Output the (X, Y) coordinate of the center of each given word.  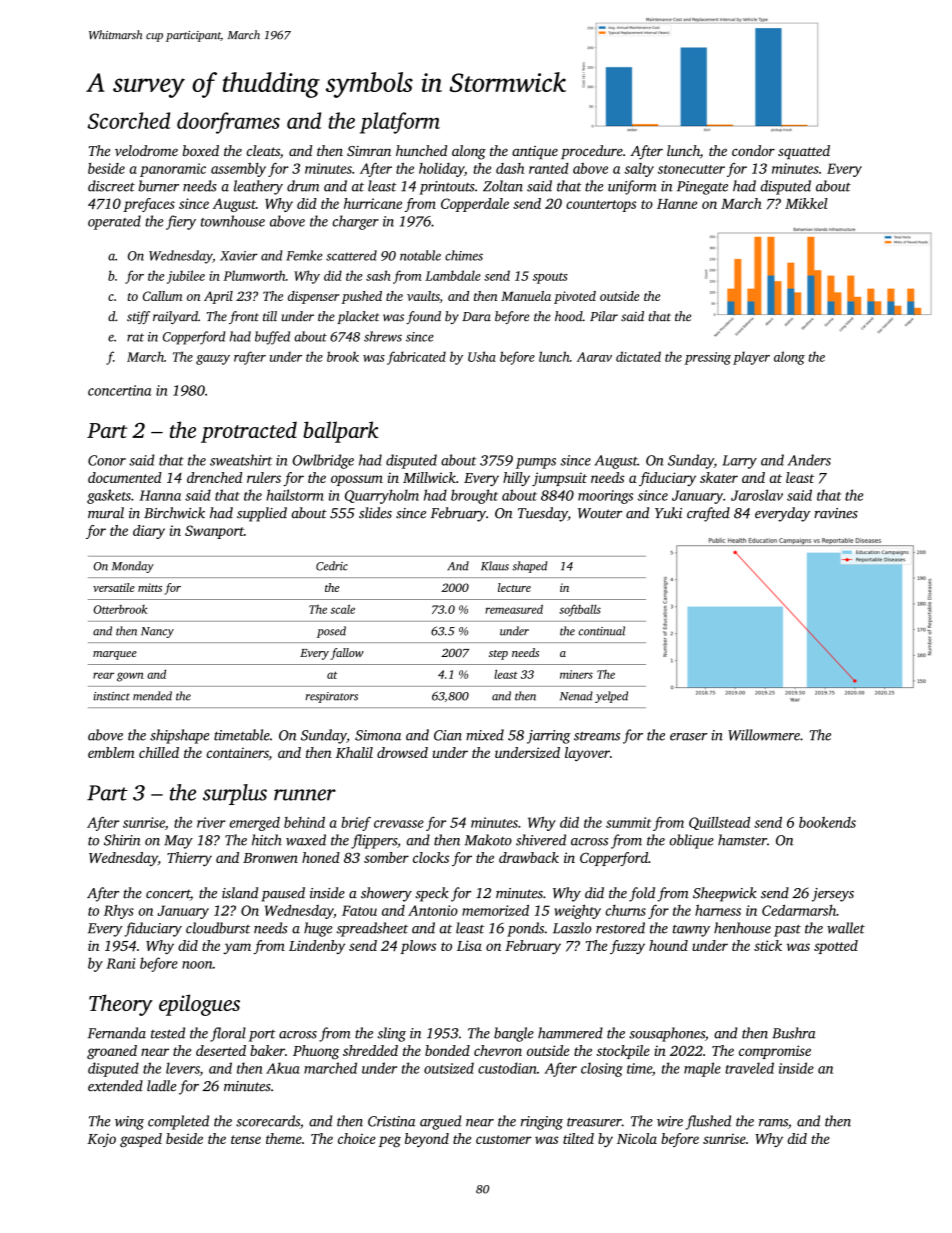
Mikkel (806, 203)
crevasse (399, 824)
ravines (836, 513)
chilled (159, 752)
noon (197, 965)
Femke (304, 255)
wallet (846, 928)
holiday (441, 170)
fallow (347, 654)
